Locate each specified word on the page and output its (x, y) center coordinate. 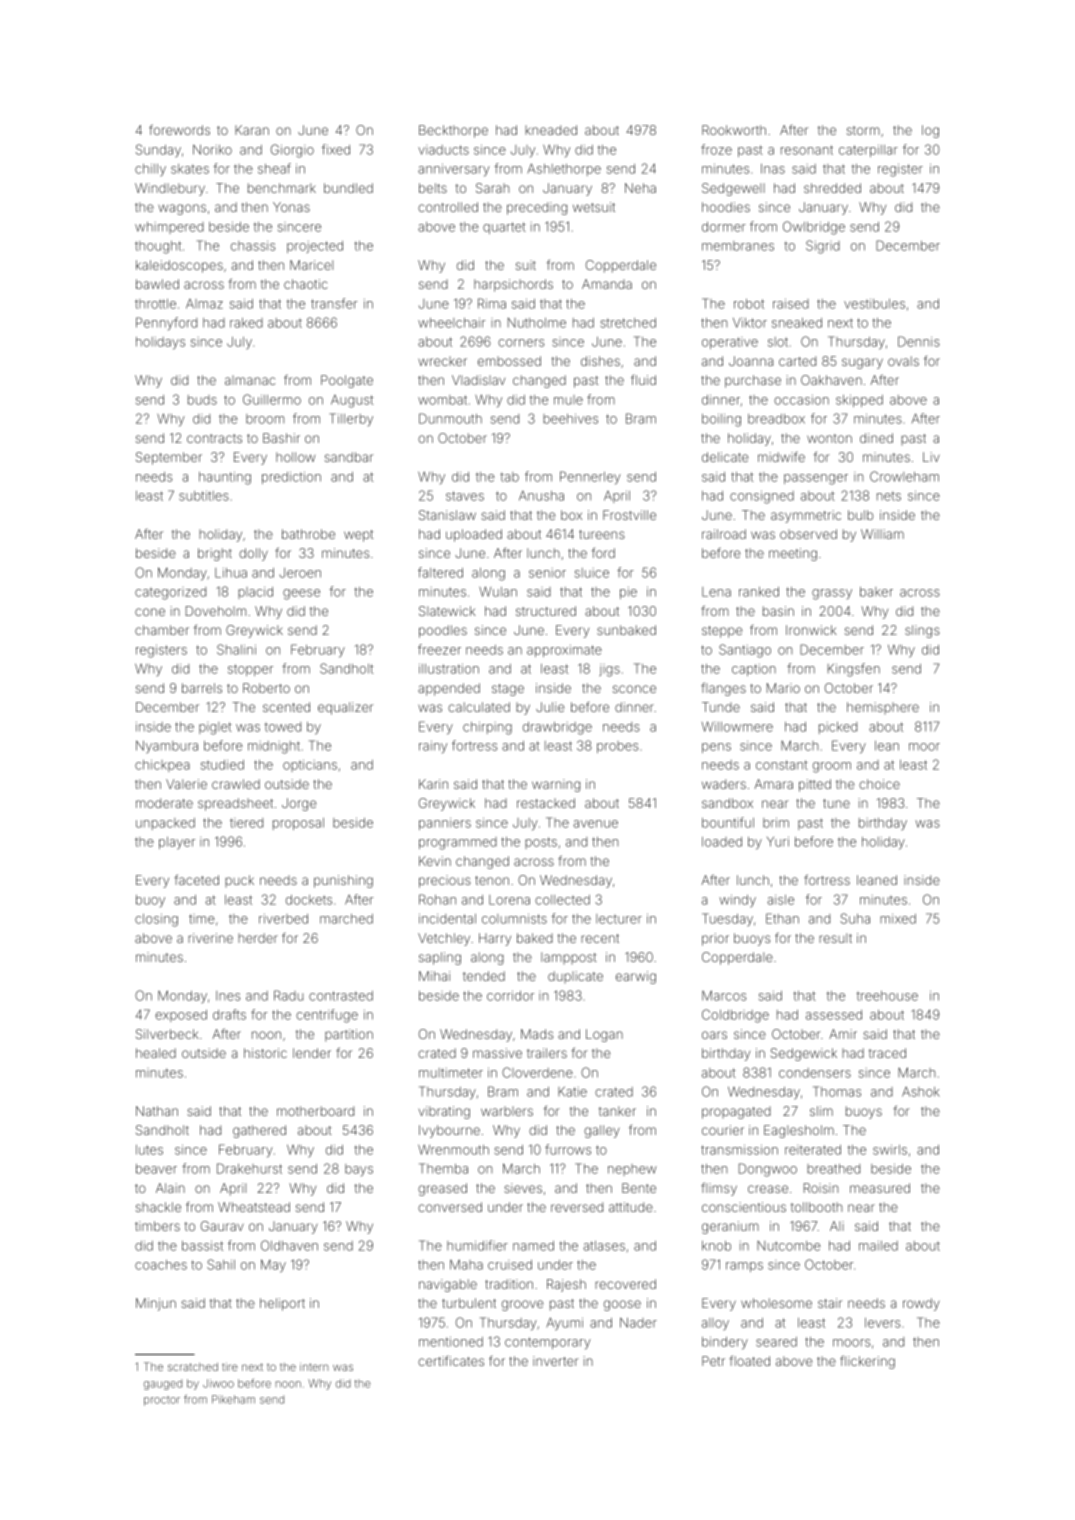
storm (863, 130)
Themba (443, 1168)
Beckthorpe (453, 131)
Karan (252, 130)
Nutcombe (789, 1246)
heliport (282, 1304)
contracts (214, 438)
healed (156, 1053)
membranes (738, 246)
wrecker (442, 361)
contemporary (548, 1343)
